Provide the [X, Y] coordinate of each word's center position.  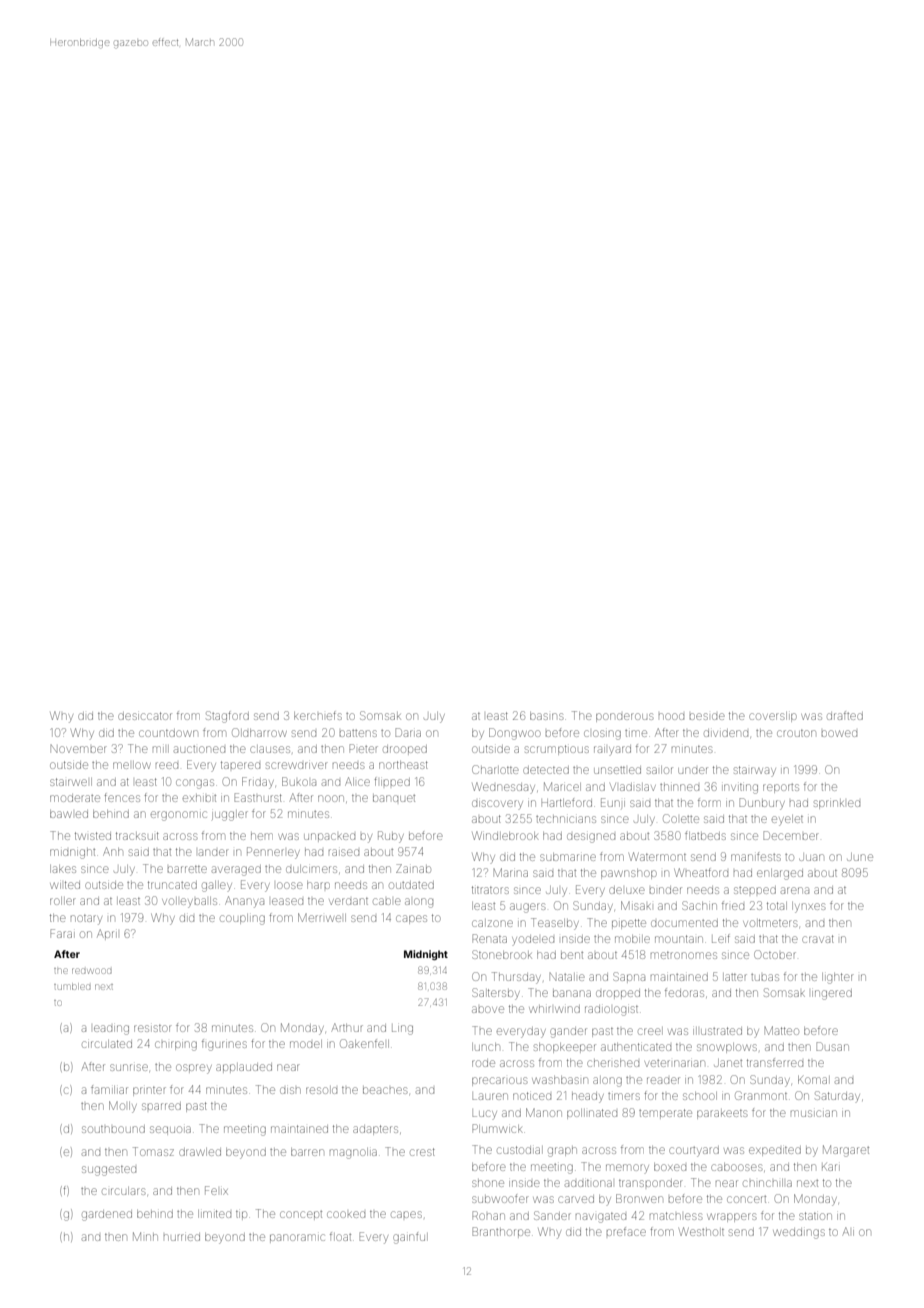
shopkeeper [565, 1048]
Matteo [782, 1030]
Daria [408, 732]
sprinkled [837, 804]
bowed [839, 733]
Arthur [347, 1027]
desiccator [145, 716]
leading [111, 1030]
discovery [497, 805]
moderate [75, 798]
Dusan [832, 1046]
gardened [107, 1216]
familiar [109, 1089]
